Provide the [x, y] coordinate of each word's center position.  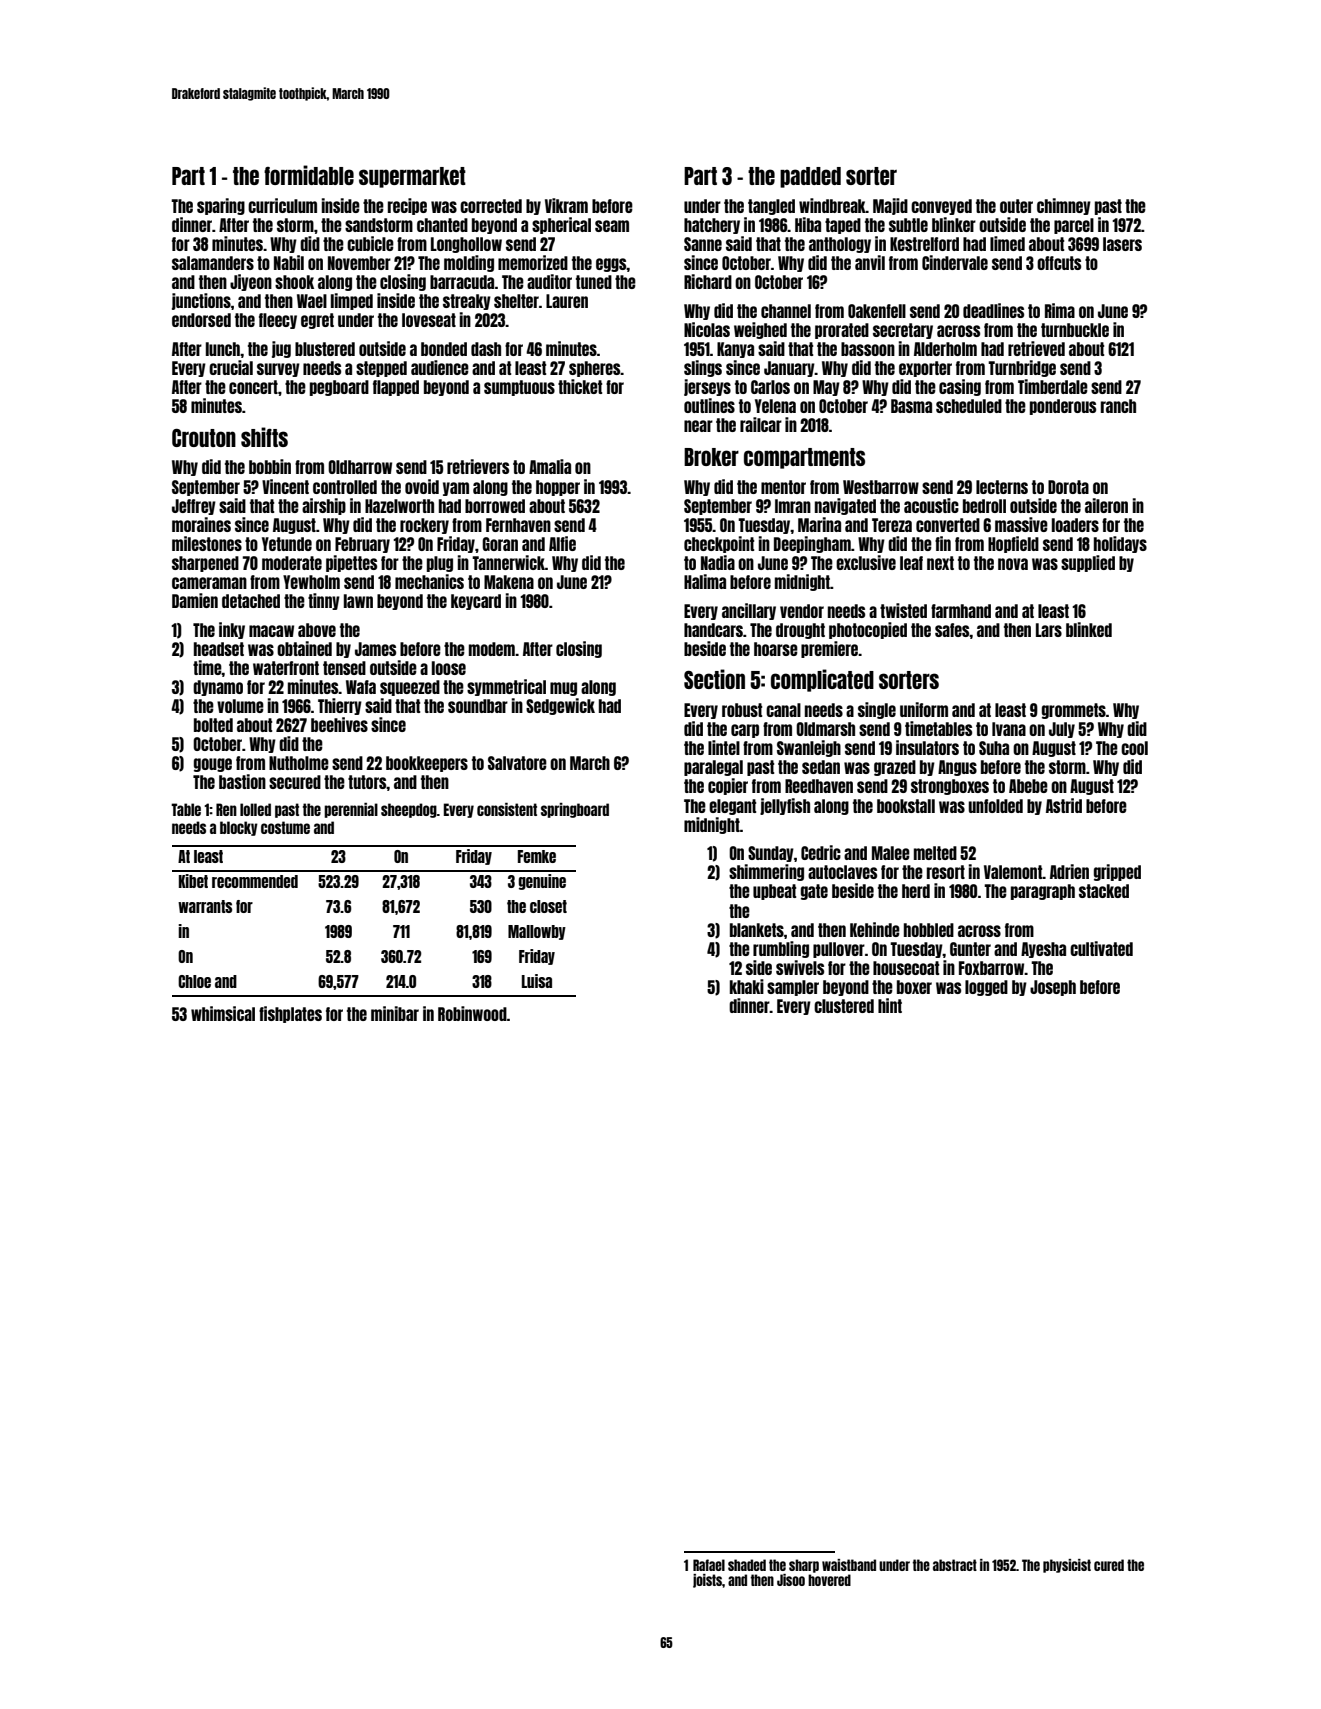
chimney [1064, 206]
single [877, 710]
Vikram [566, 205]
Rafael [709, 1565]
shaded [747, 1565]
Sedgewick [560, 706]
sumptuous [519, 388]
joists [707, 1581]
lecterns [1002, 487]
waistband [849, 1565]
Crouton [204, 438]
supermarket [412, 177]
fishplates [290, 1014]
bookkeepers [427, 764]
